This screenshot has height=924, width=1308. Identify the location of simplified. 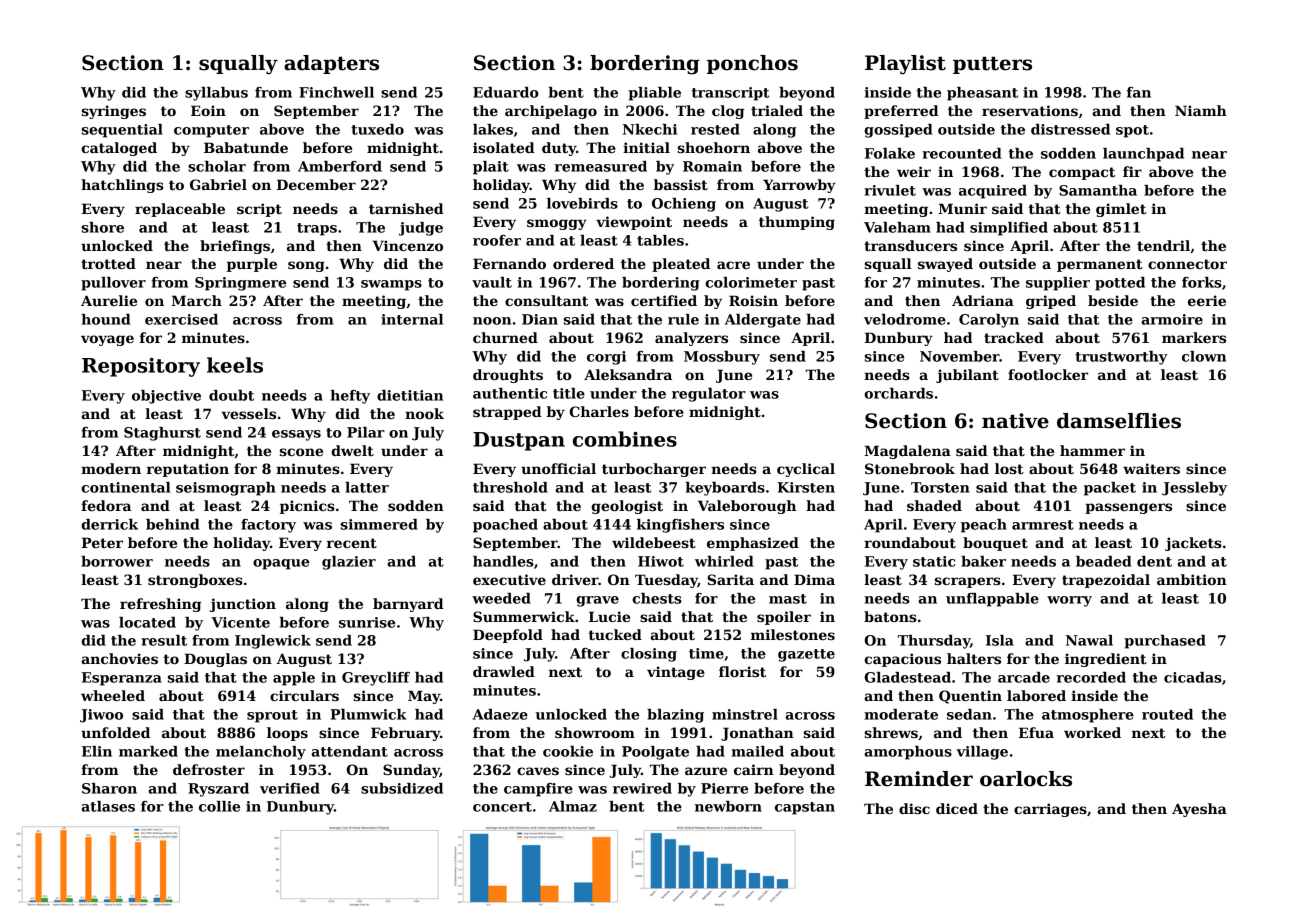
(1009, 229).
